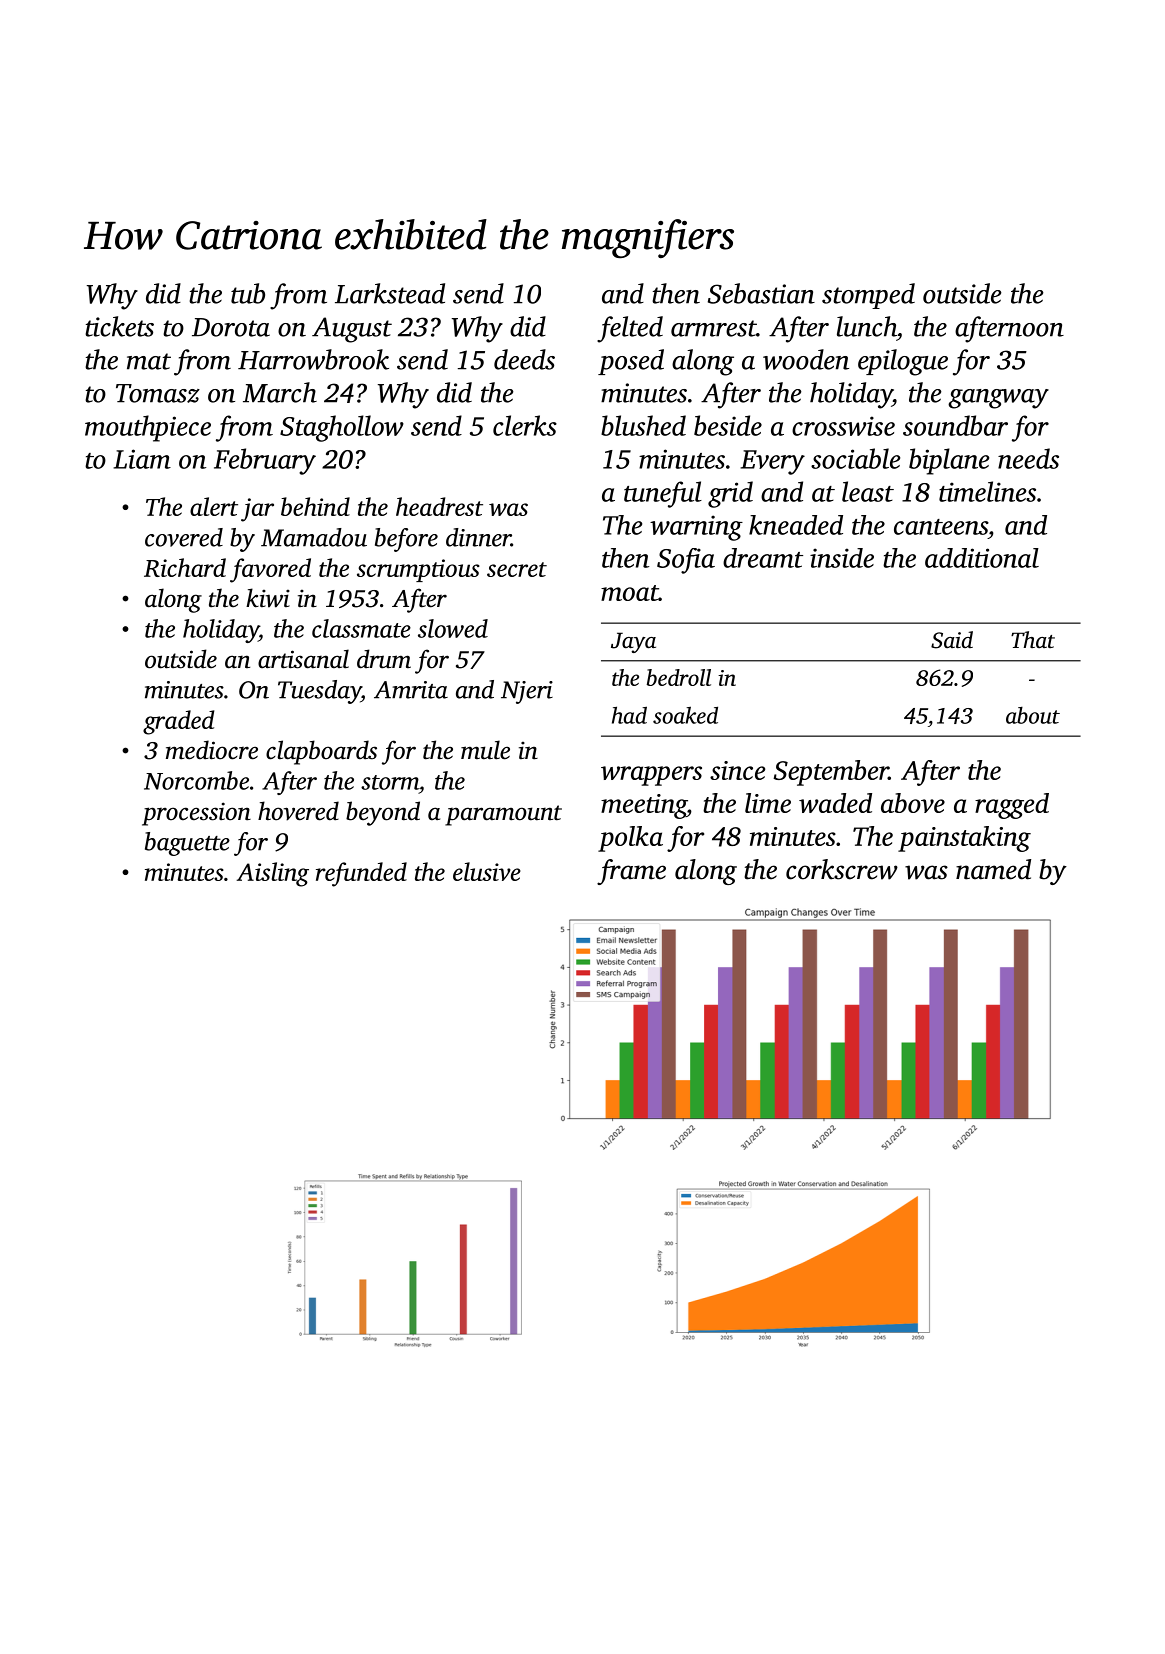  I want to click on mule, so click(485, 750).
